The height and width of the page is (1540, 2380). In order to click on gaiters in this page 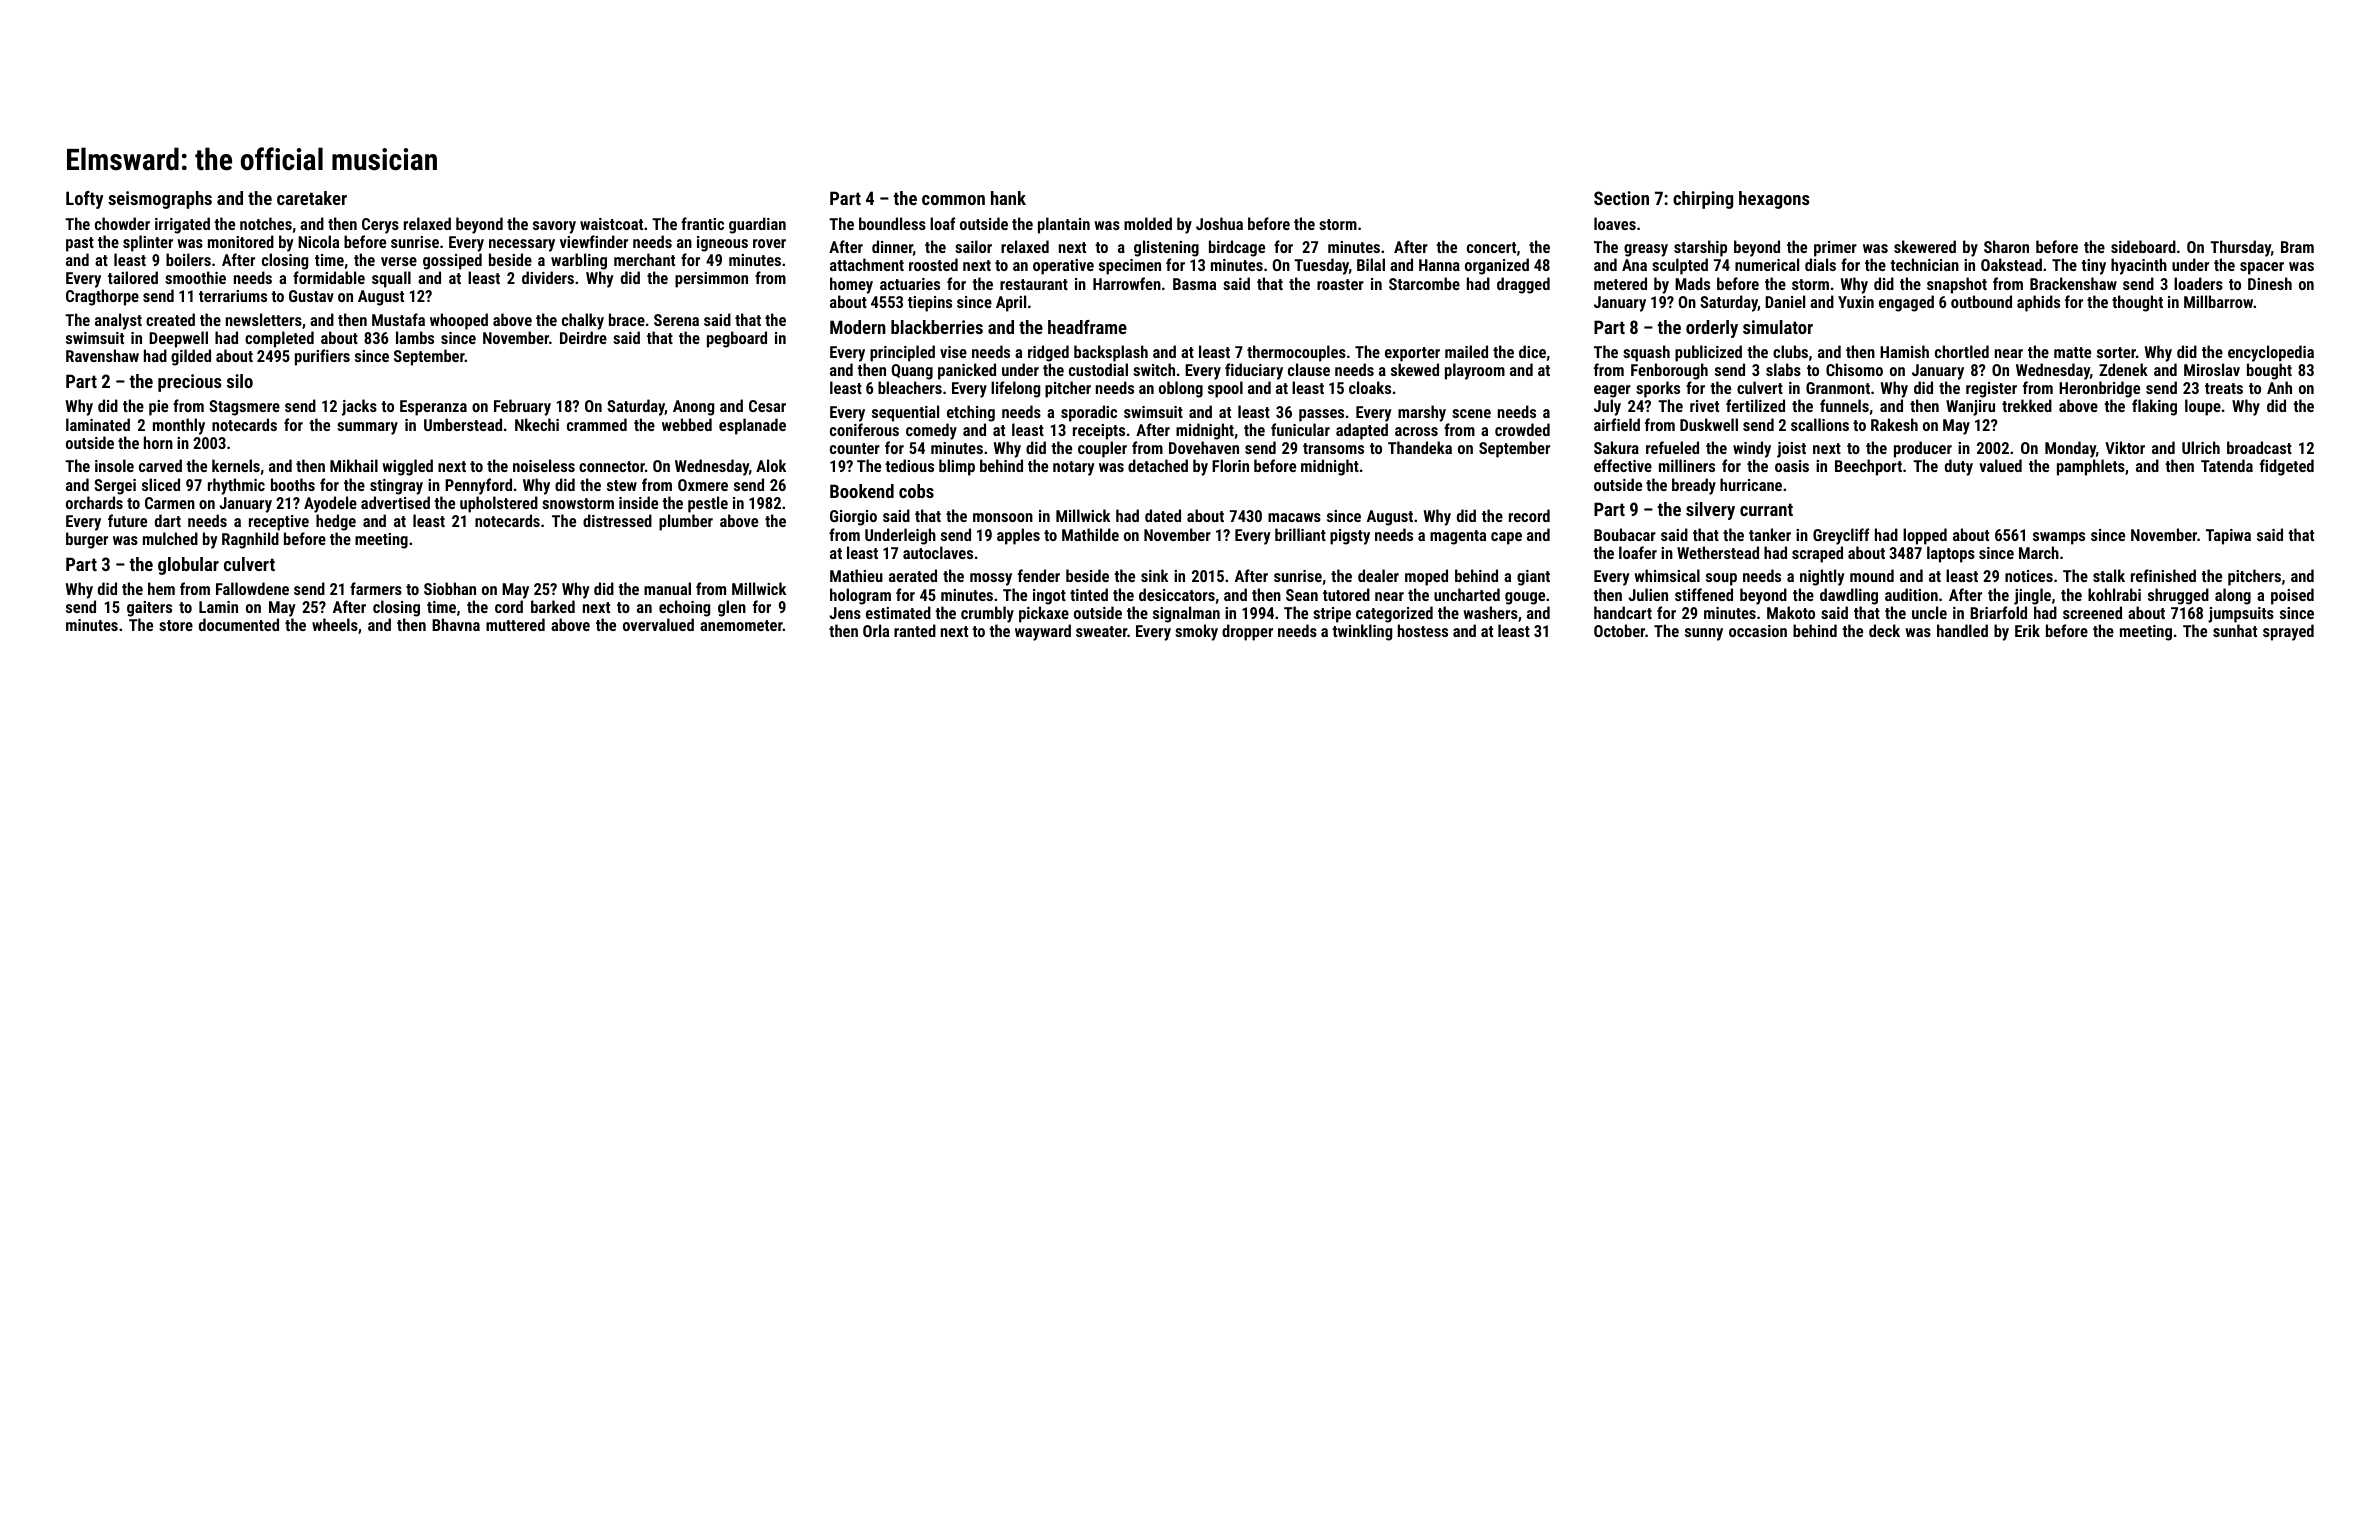, I will do `click(149, 609)`.
